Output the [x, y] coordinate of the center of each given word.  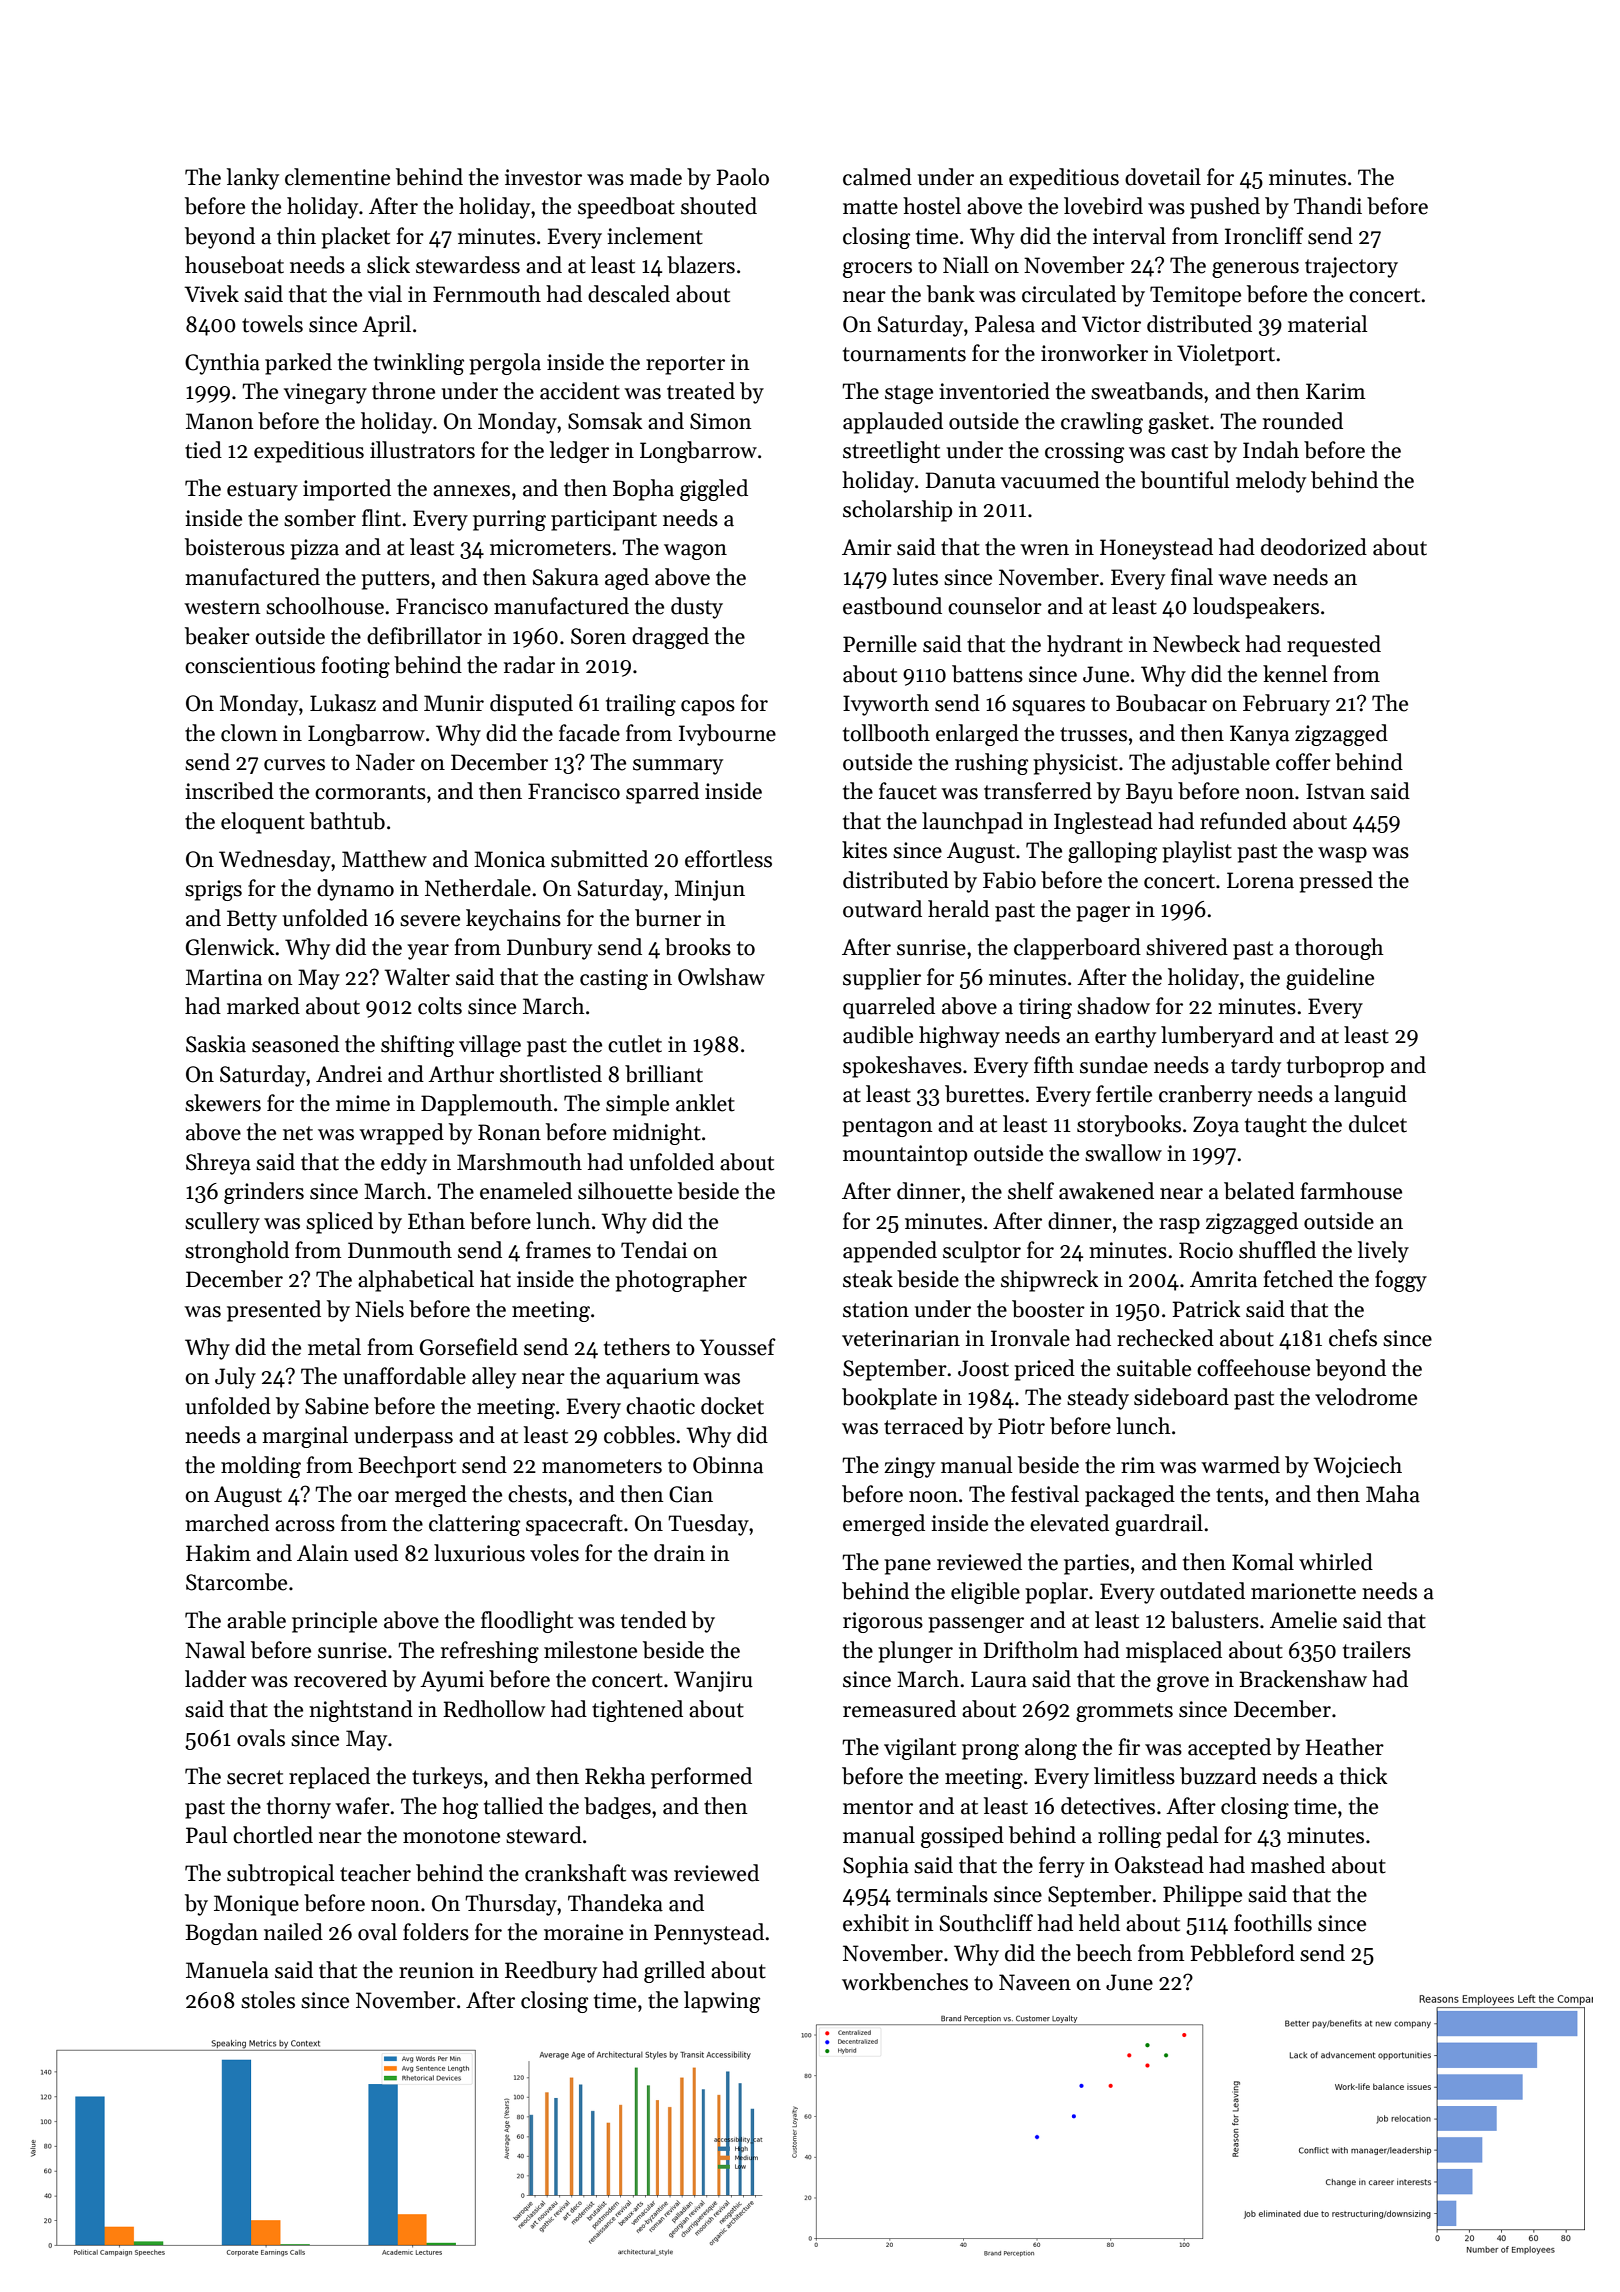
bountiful [1185, 480]
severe [430, 921]
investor [543, 177]
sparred [662, 793]
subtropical [280, 1875]
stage [909, 394]
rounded [1303, 421]
